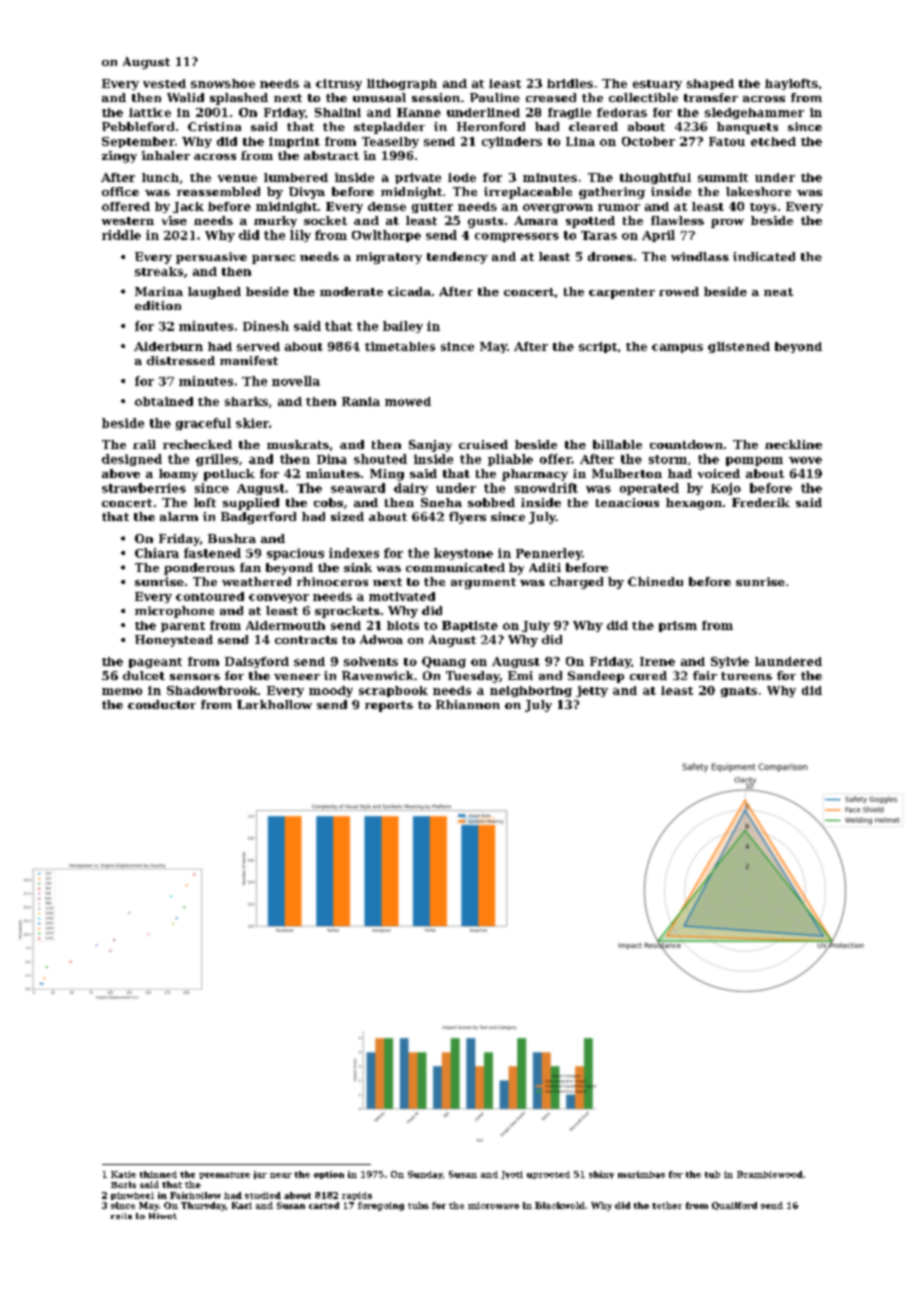  I want to click on vested, so click(164, 83).
